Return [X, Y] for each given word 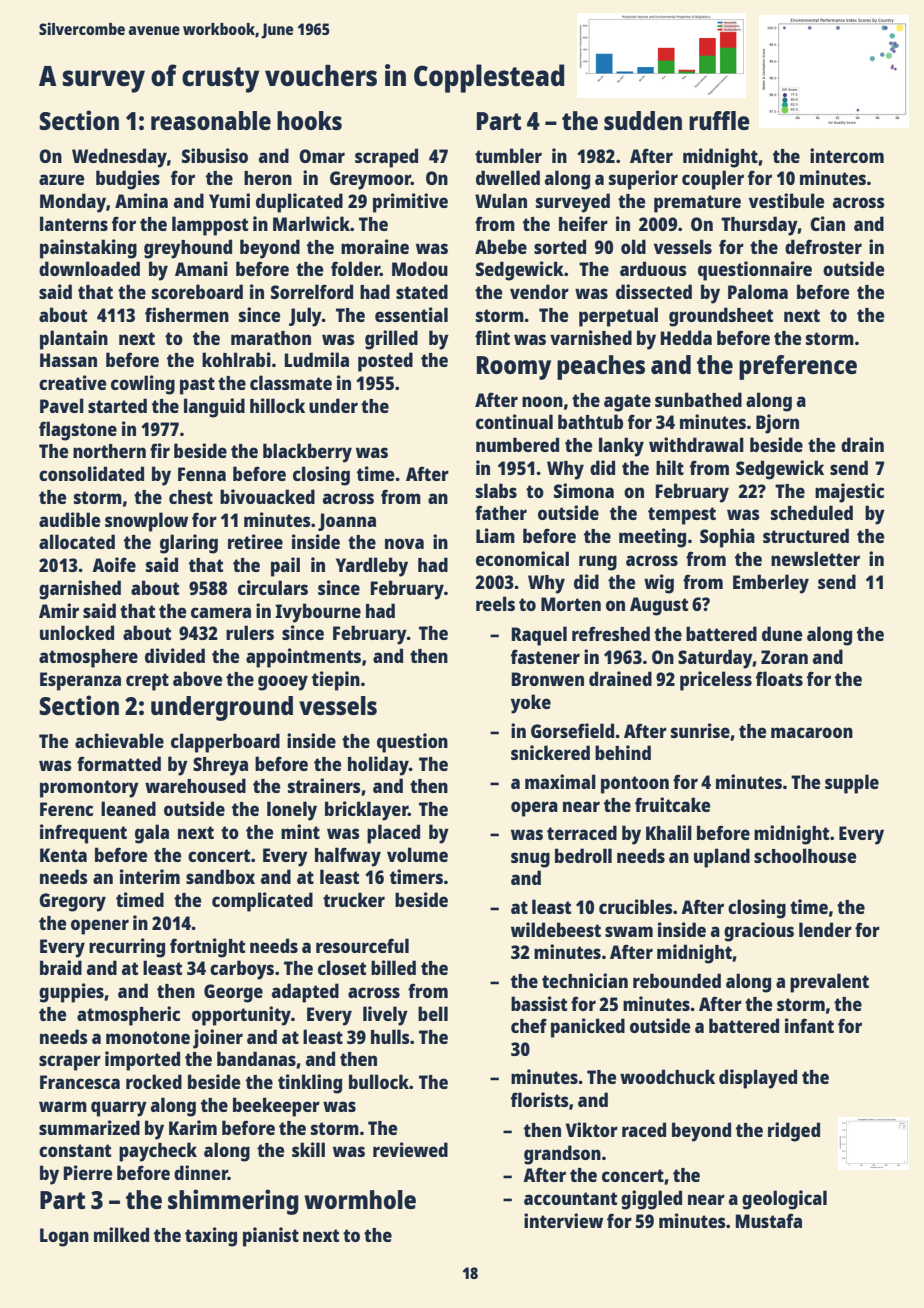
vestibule [786, 200]
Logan [64, 1237]
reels [495, 603]
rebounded [677, 980]
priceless [716, 681]
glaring [189, 544]
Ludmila [316, 359]
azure [61, 179]
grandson [562, 1155]
